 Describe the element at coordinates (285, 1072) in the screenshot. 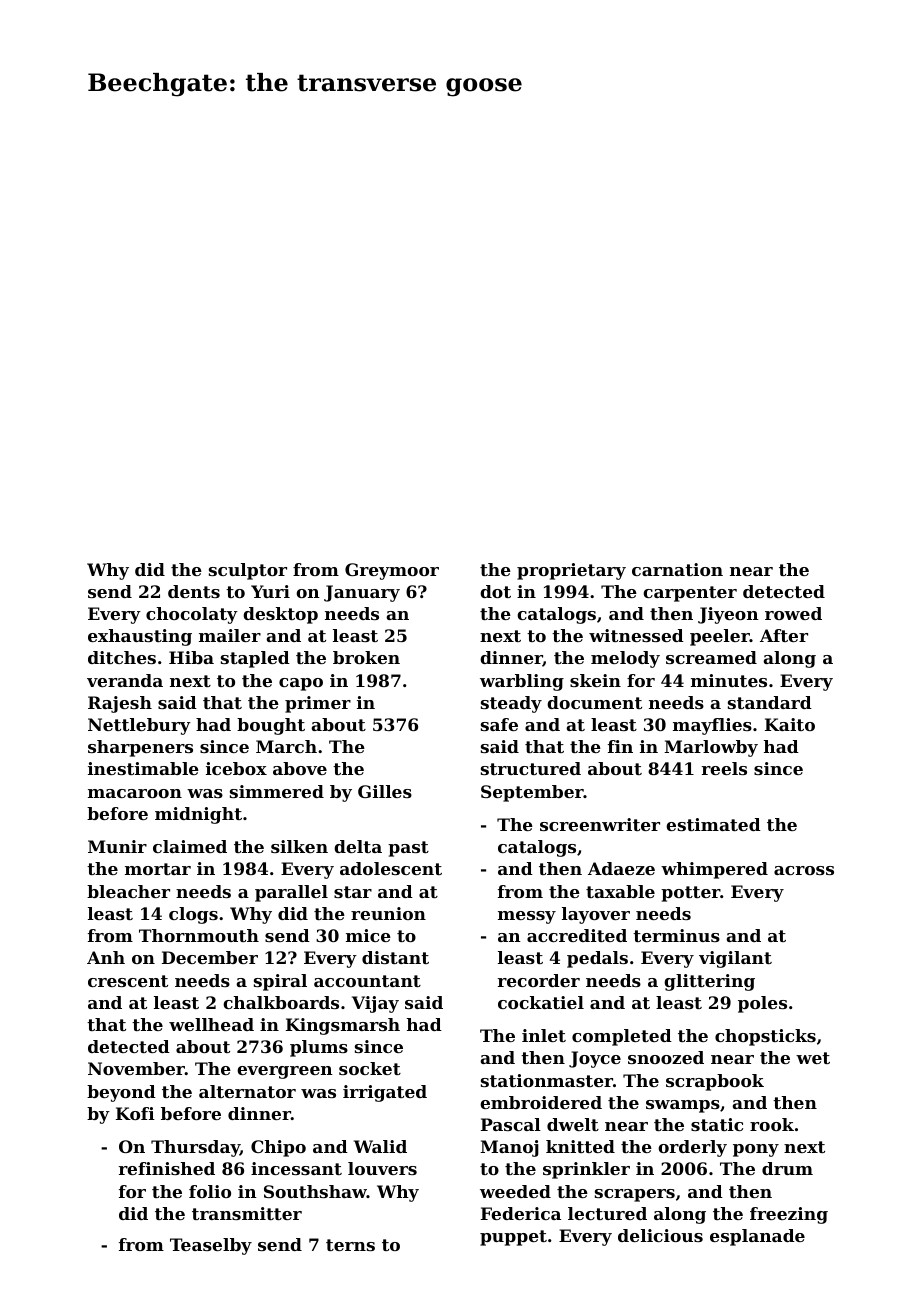

I see `evergreen` at that location.
